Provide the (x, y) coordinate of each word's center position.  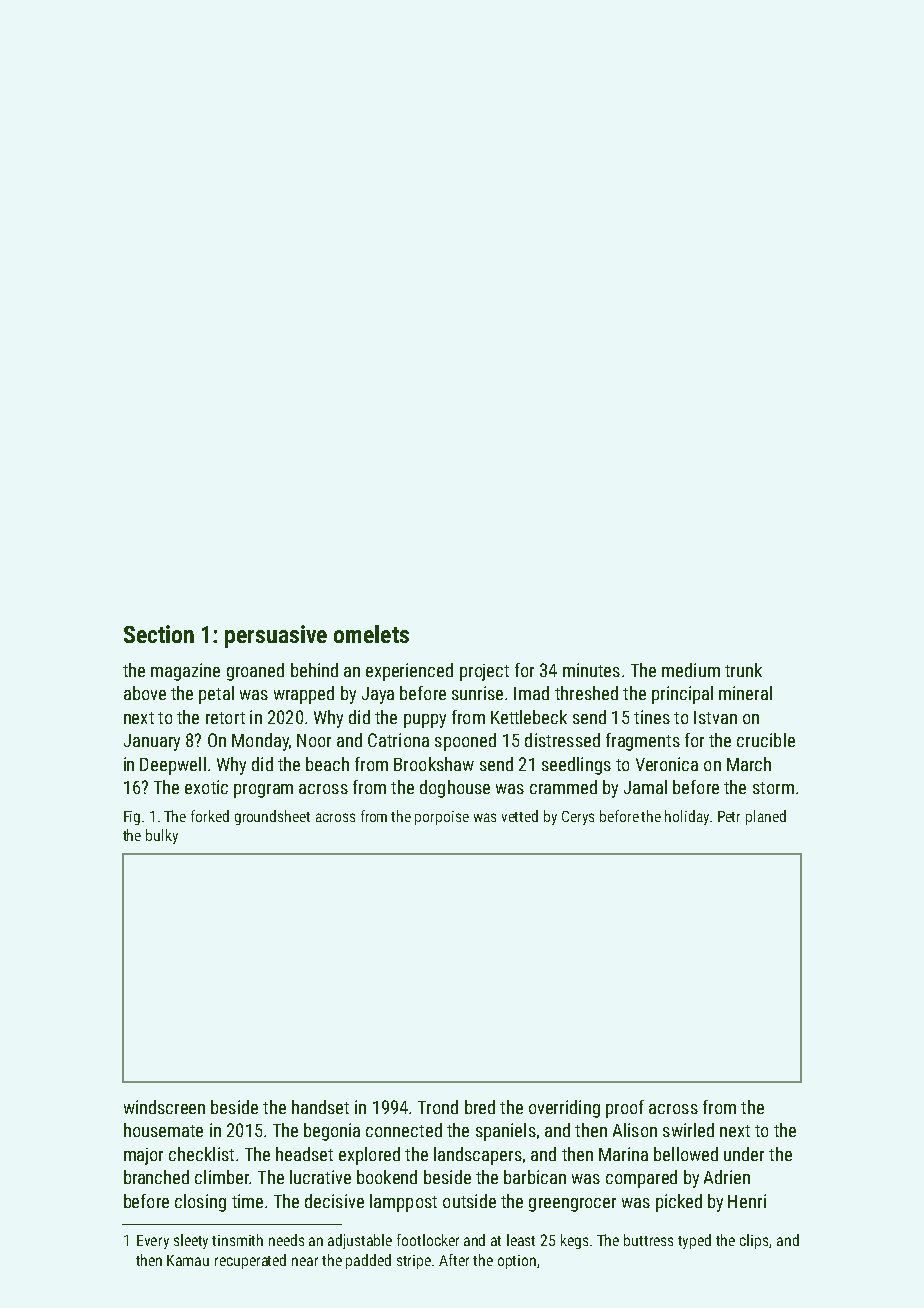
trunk (743, 670)
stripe (414, 1262)
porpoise (442, 818)
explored (369, 1156)
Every (153, 1242)
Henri (747, 1201)
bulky (162, 836)
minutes (591, 670)
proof (625, 1109)
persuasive (276, 636)
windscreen (164, 1107)
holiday (687, 817)
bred (480, 1107)
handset (320, 1107)
